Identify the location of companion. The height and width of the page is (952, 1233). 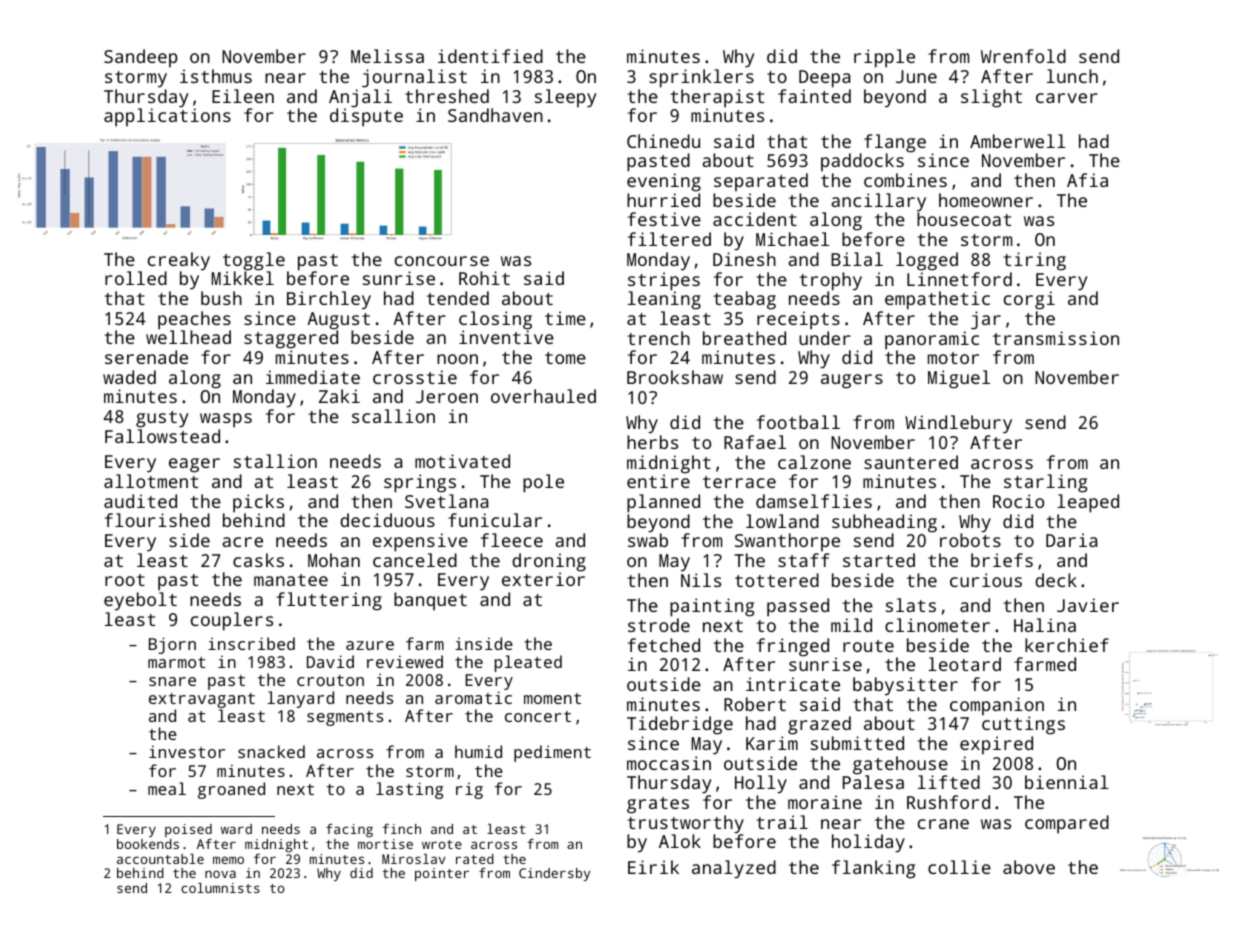
(997, 706).
